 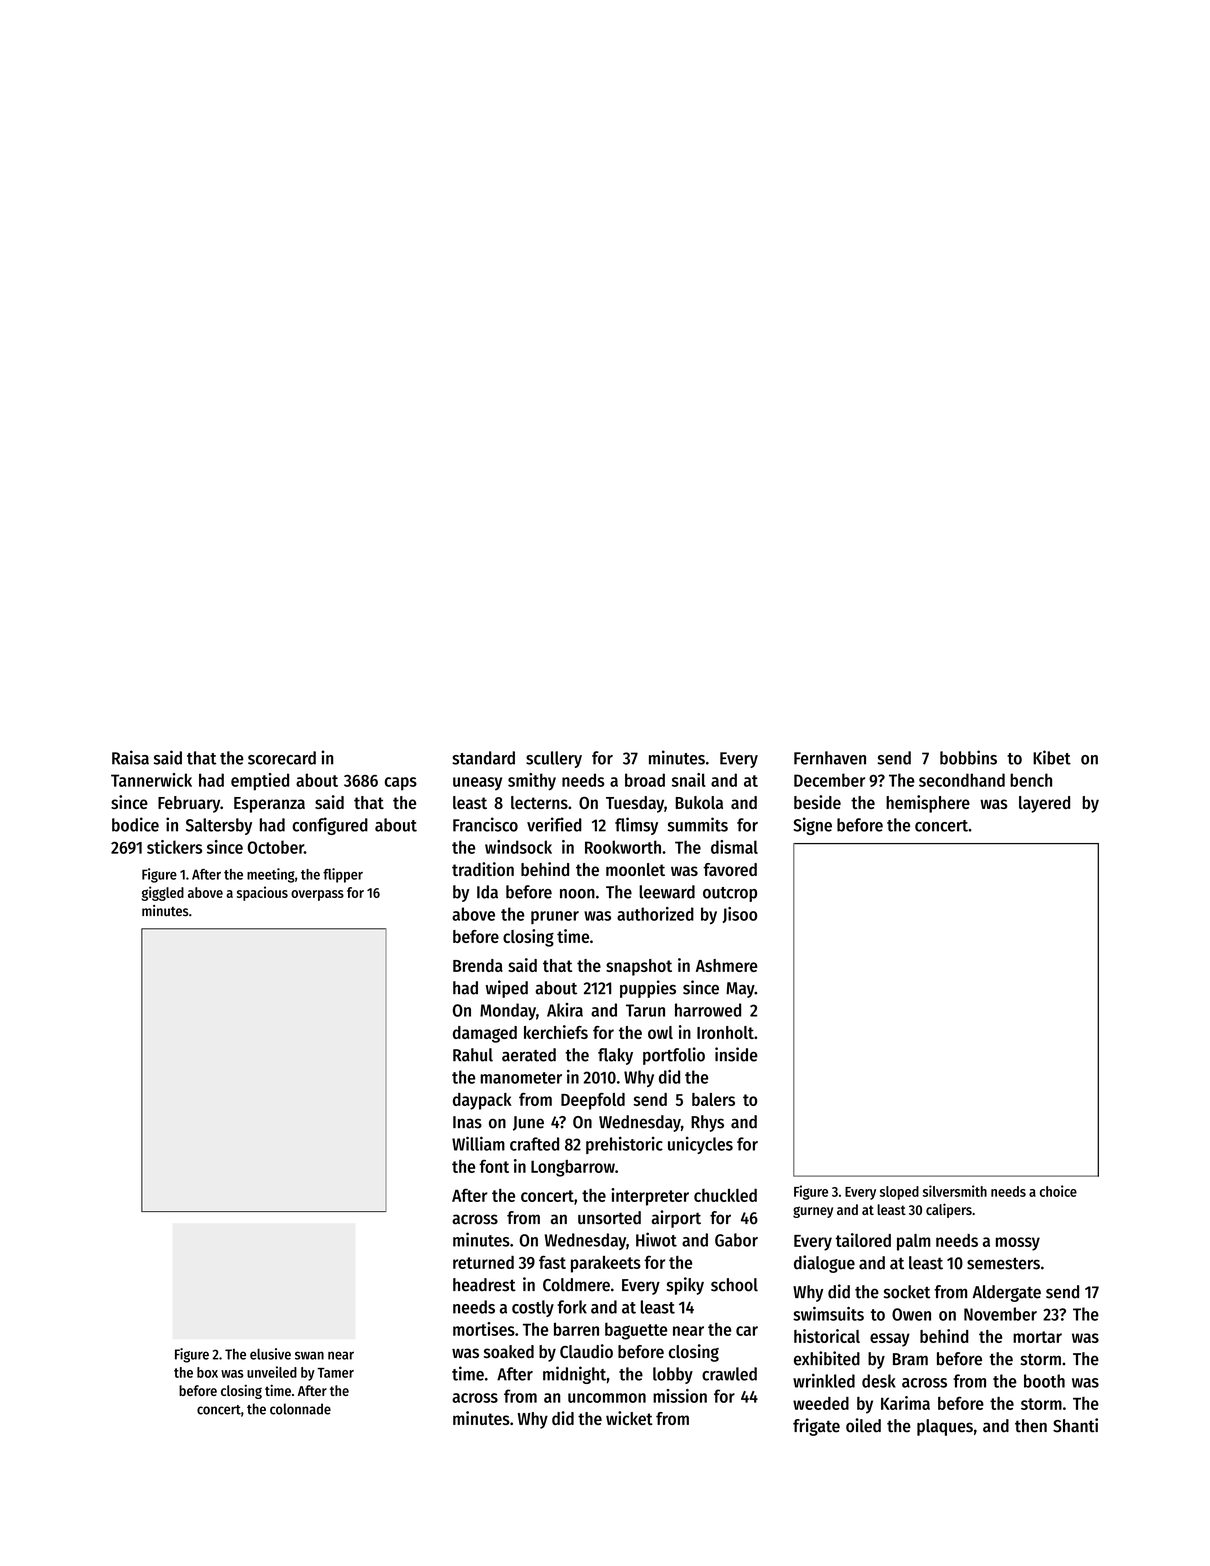 What do you see at coordinates (830, 758) in the image?
I see `Fernhaven` at bounding box center [830, 758].
